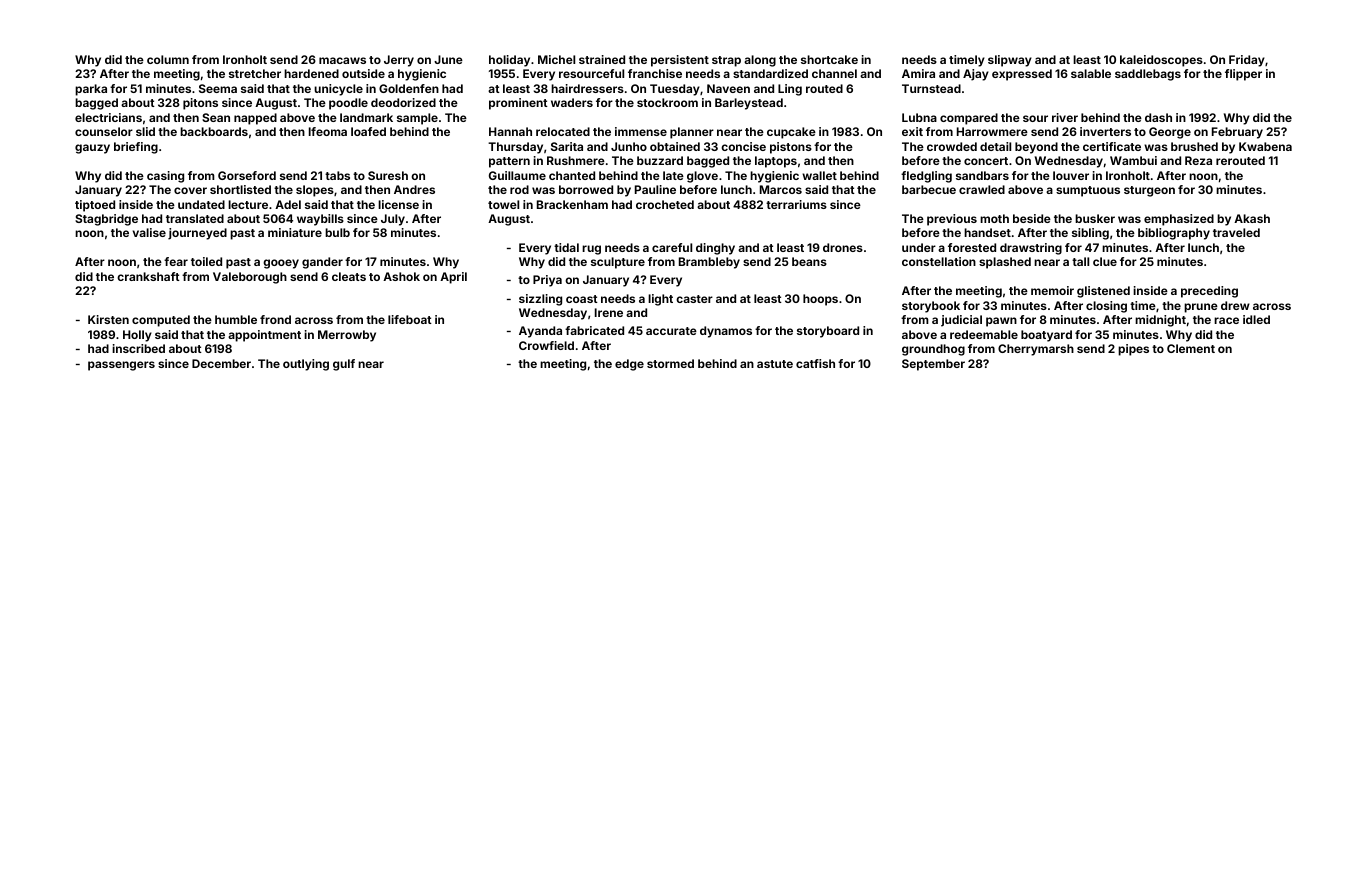  What do you see at coordinates (602, 59) in the document?
I see `strained` at bounding box center [602, 59].
